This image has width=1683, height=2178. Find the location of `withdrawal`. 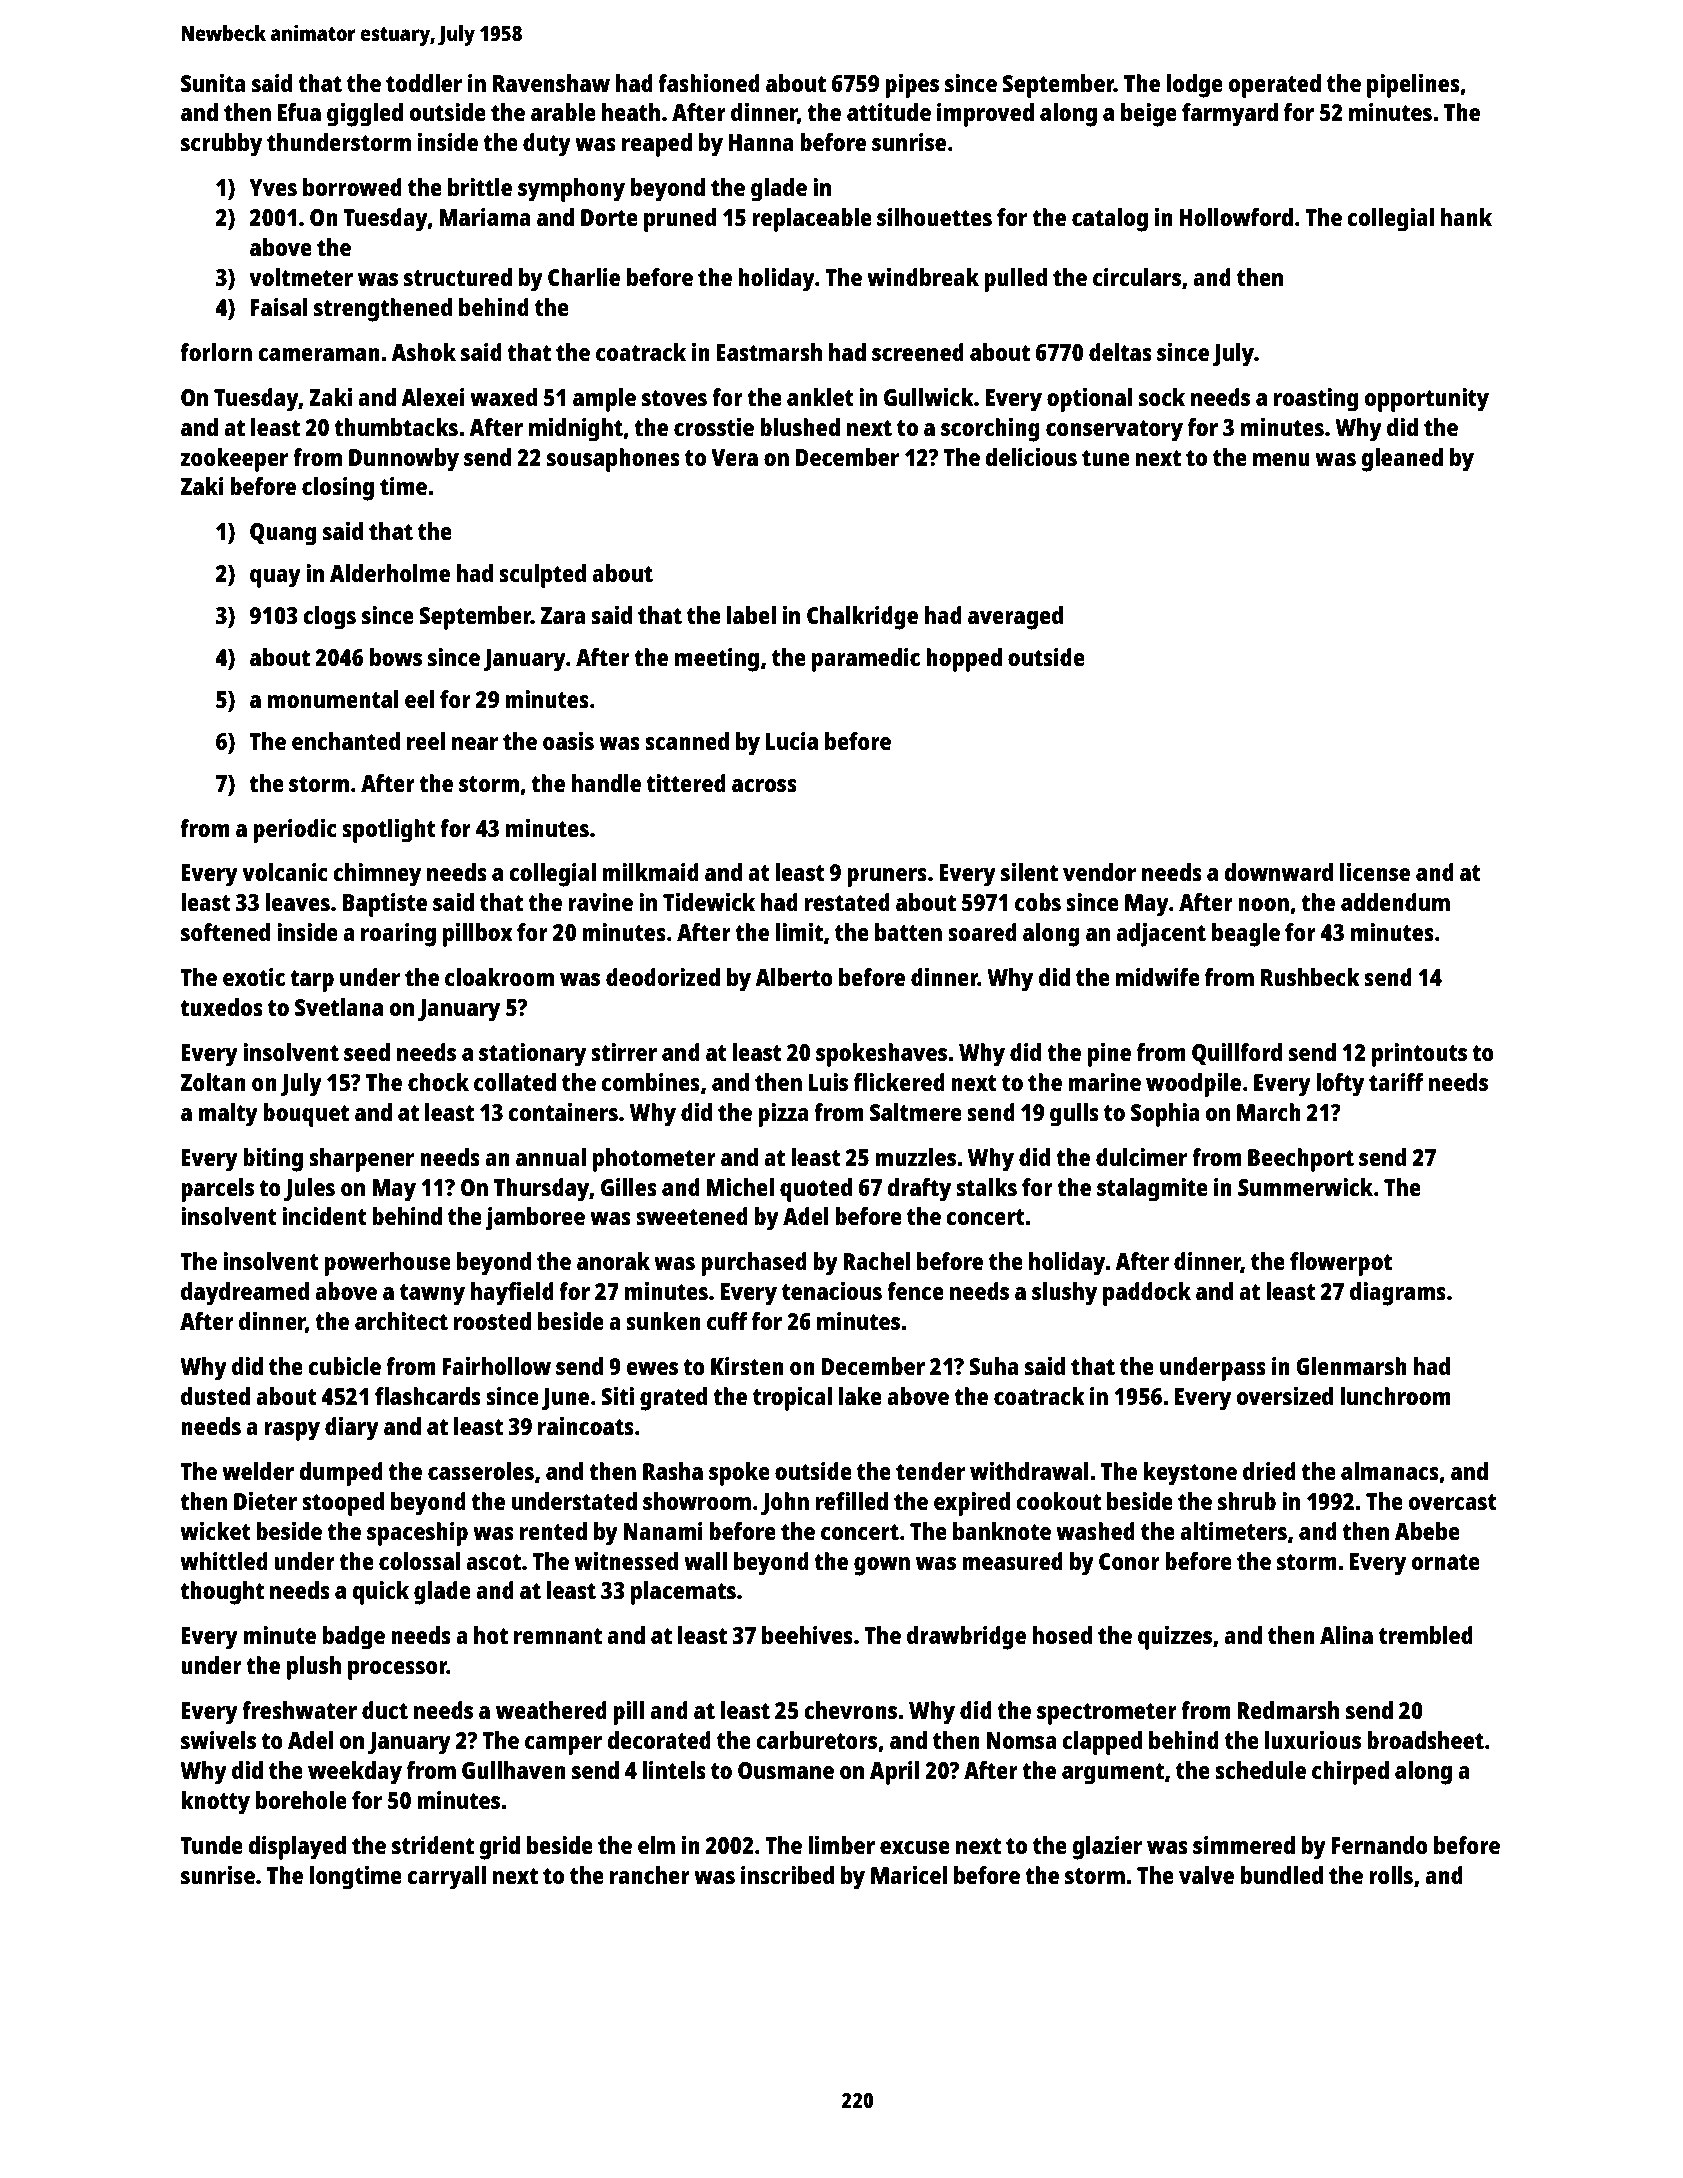

withdrawal is located at coordinates (1029, 1471).
